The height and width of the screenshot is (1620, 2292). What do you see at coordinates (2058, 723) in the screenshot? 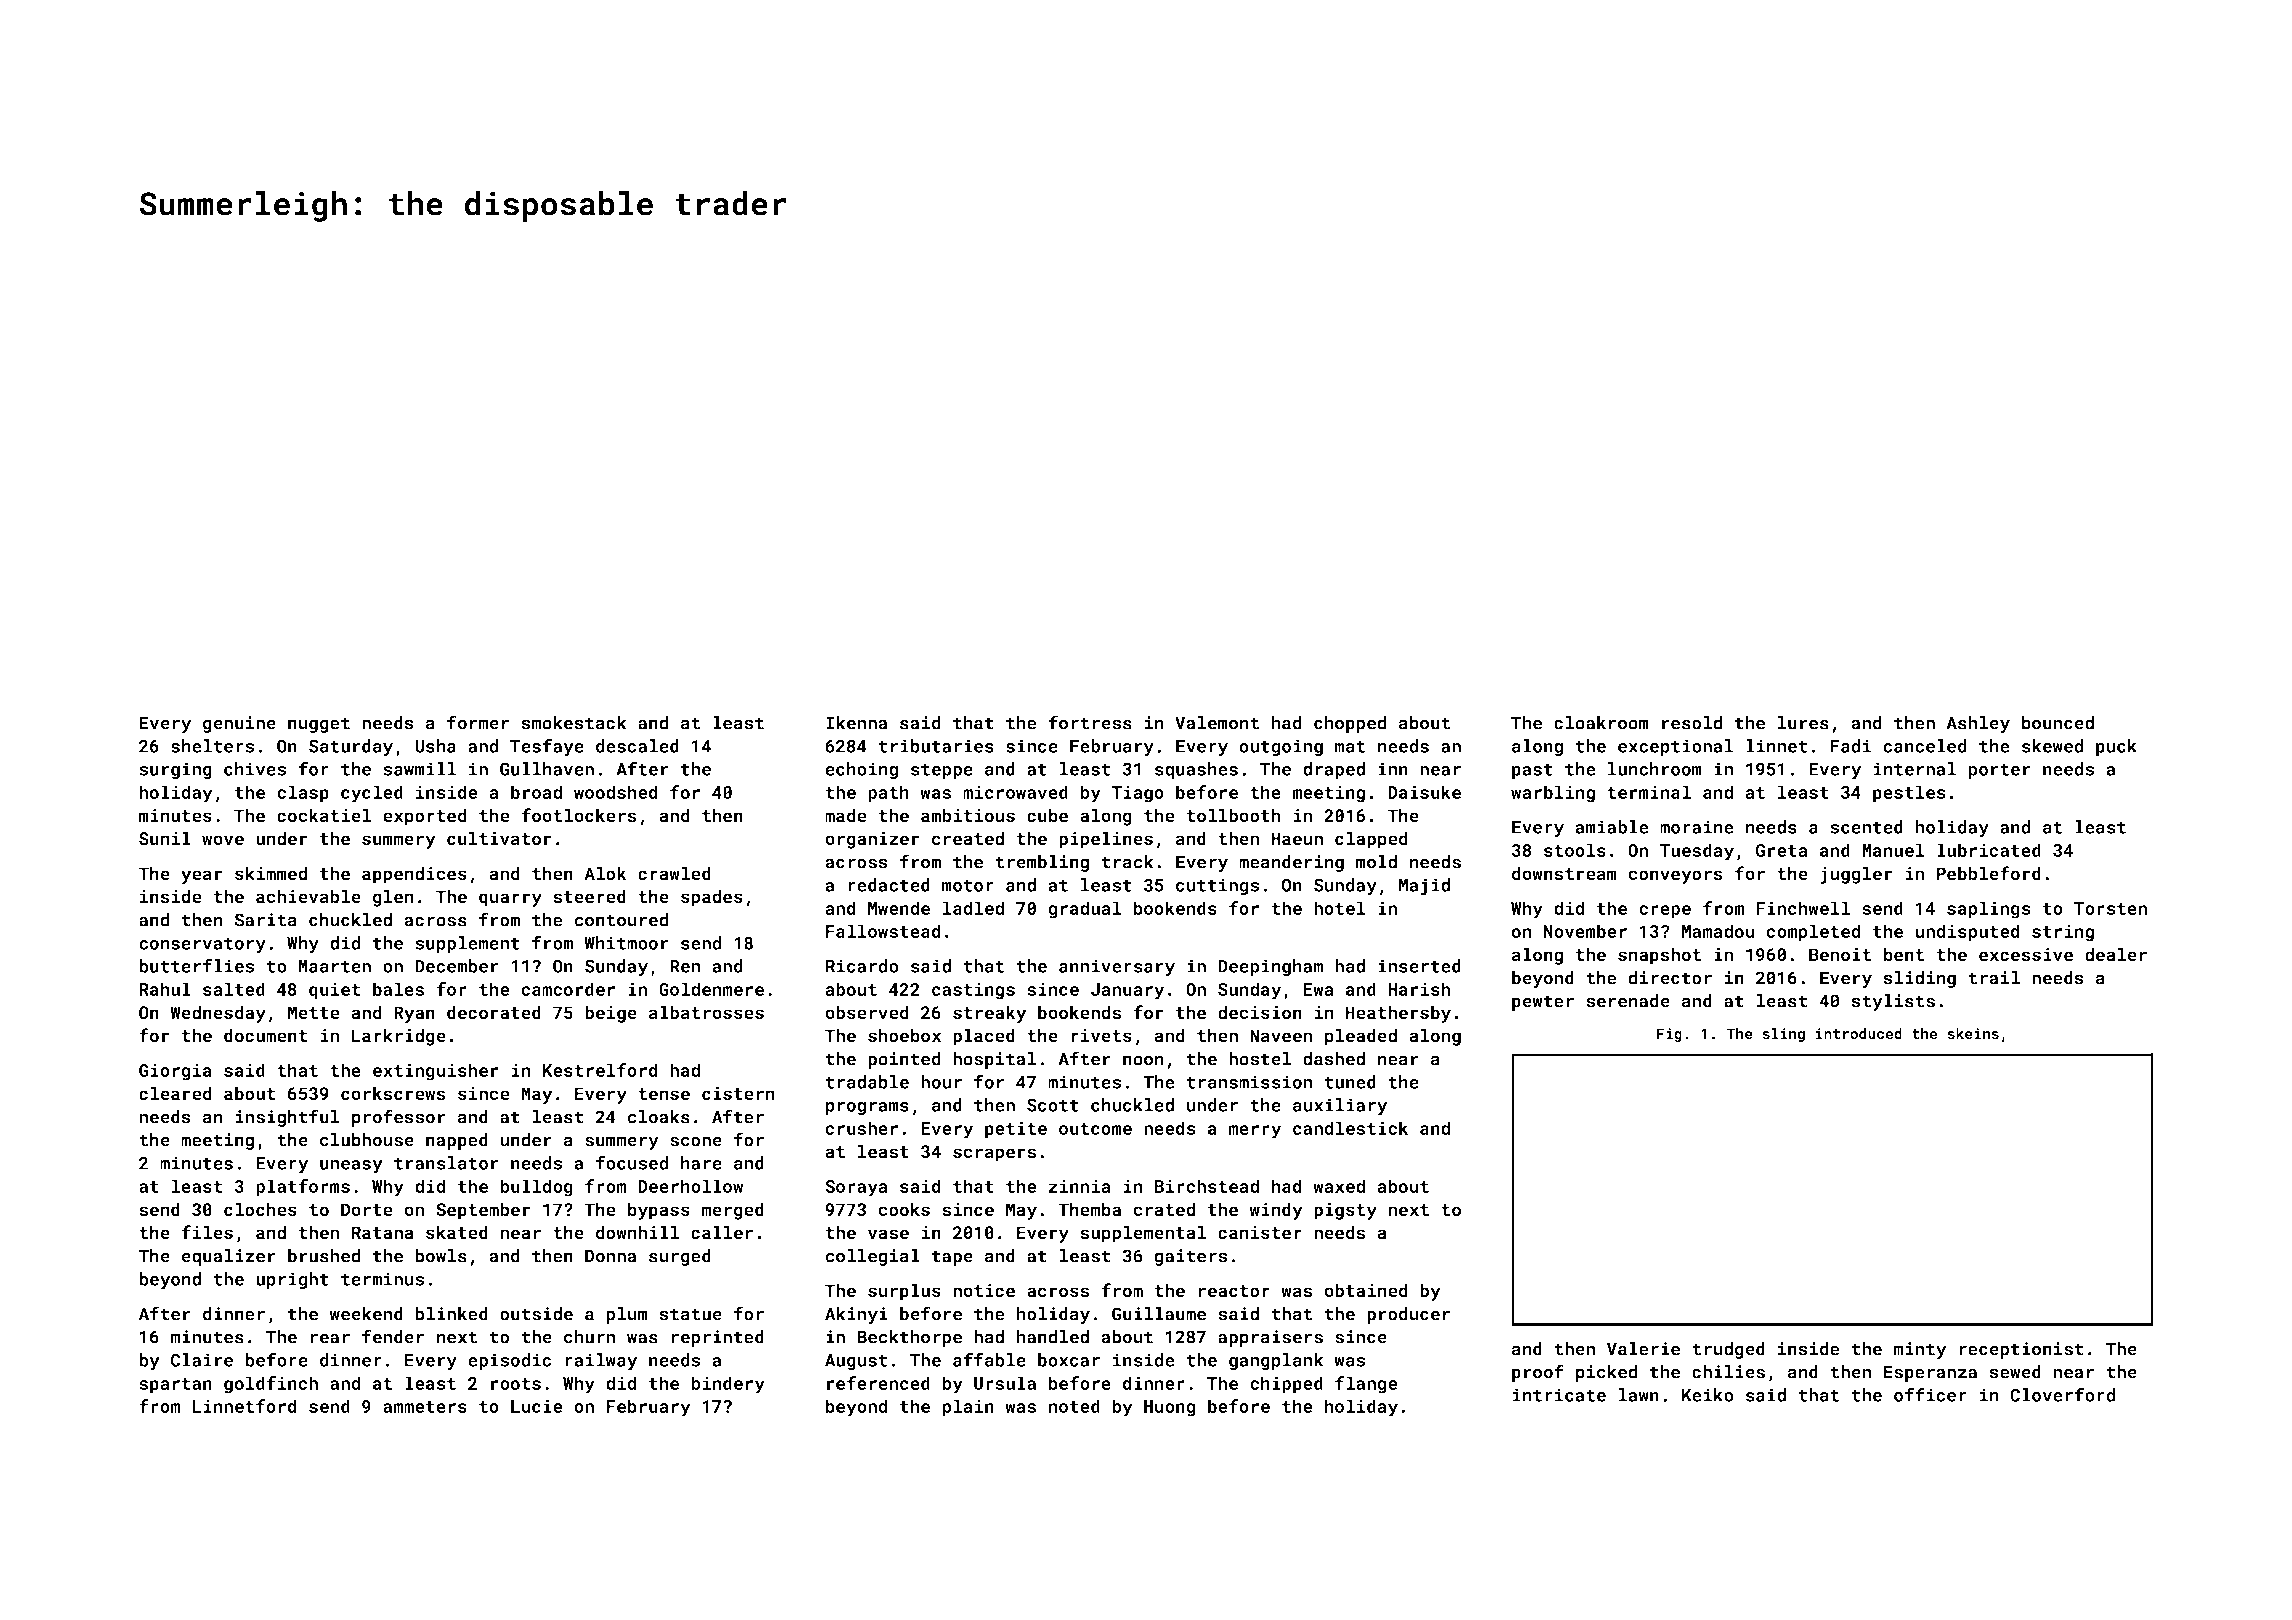
I see `bounced` at bounding box center [2058, 723].
